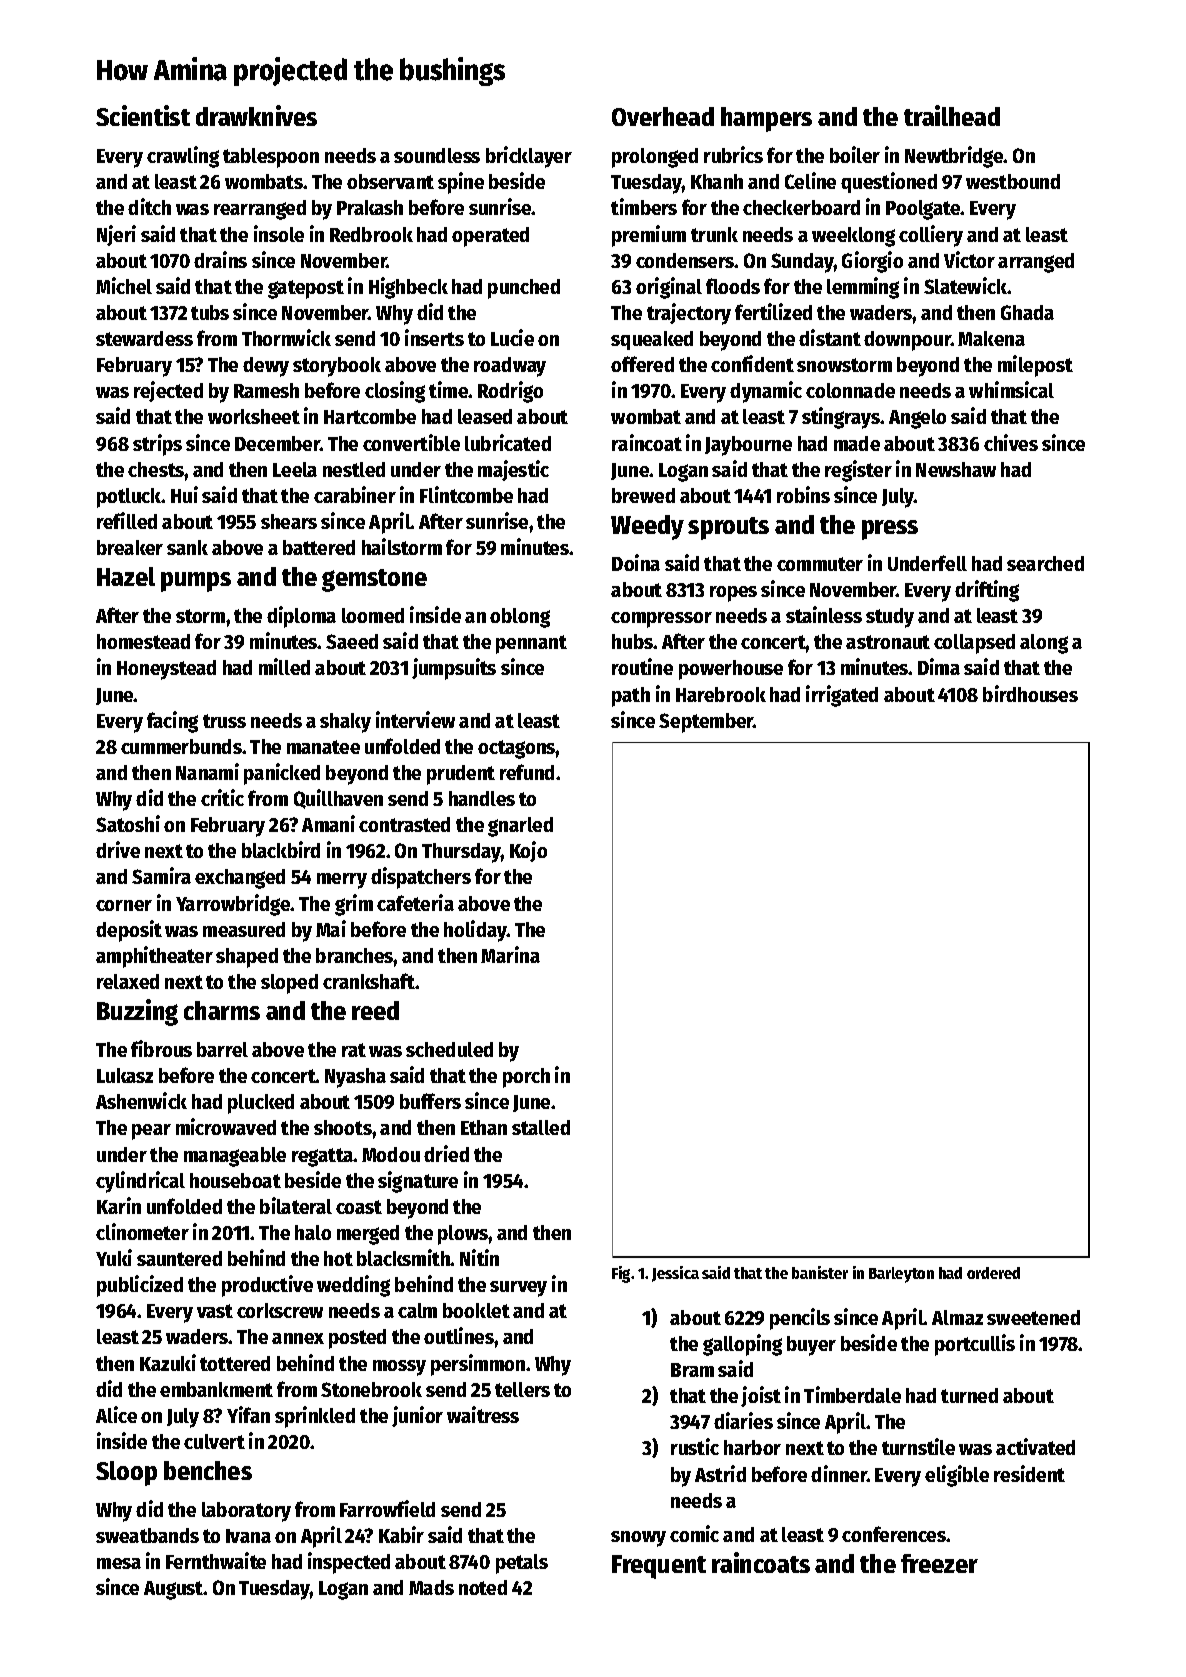  Describe the element at coordinates (483, 1587) in the screenshot. I see `noted` at that location.
